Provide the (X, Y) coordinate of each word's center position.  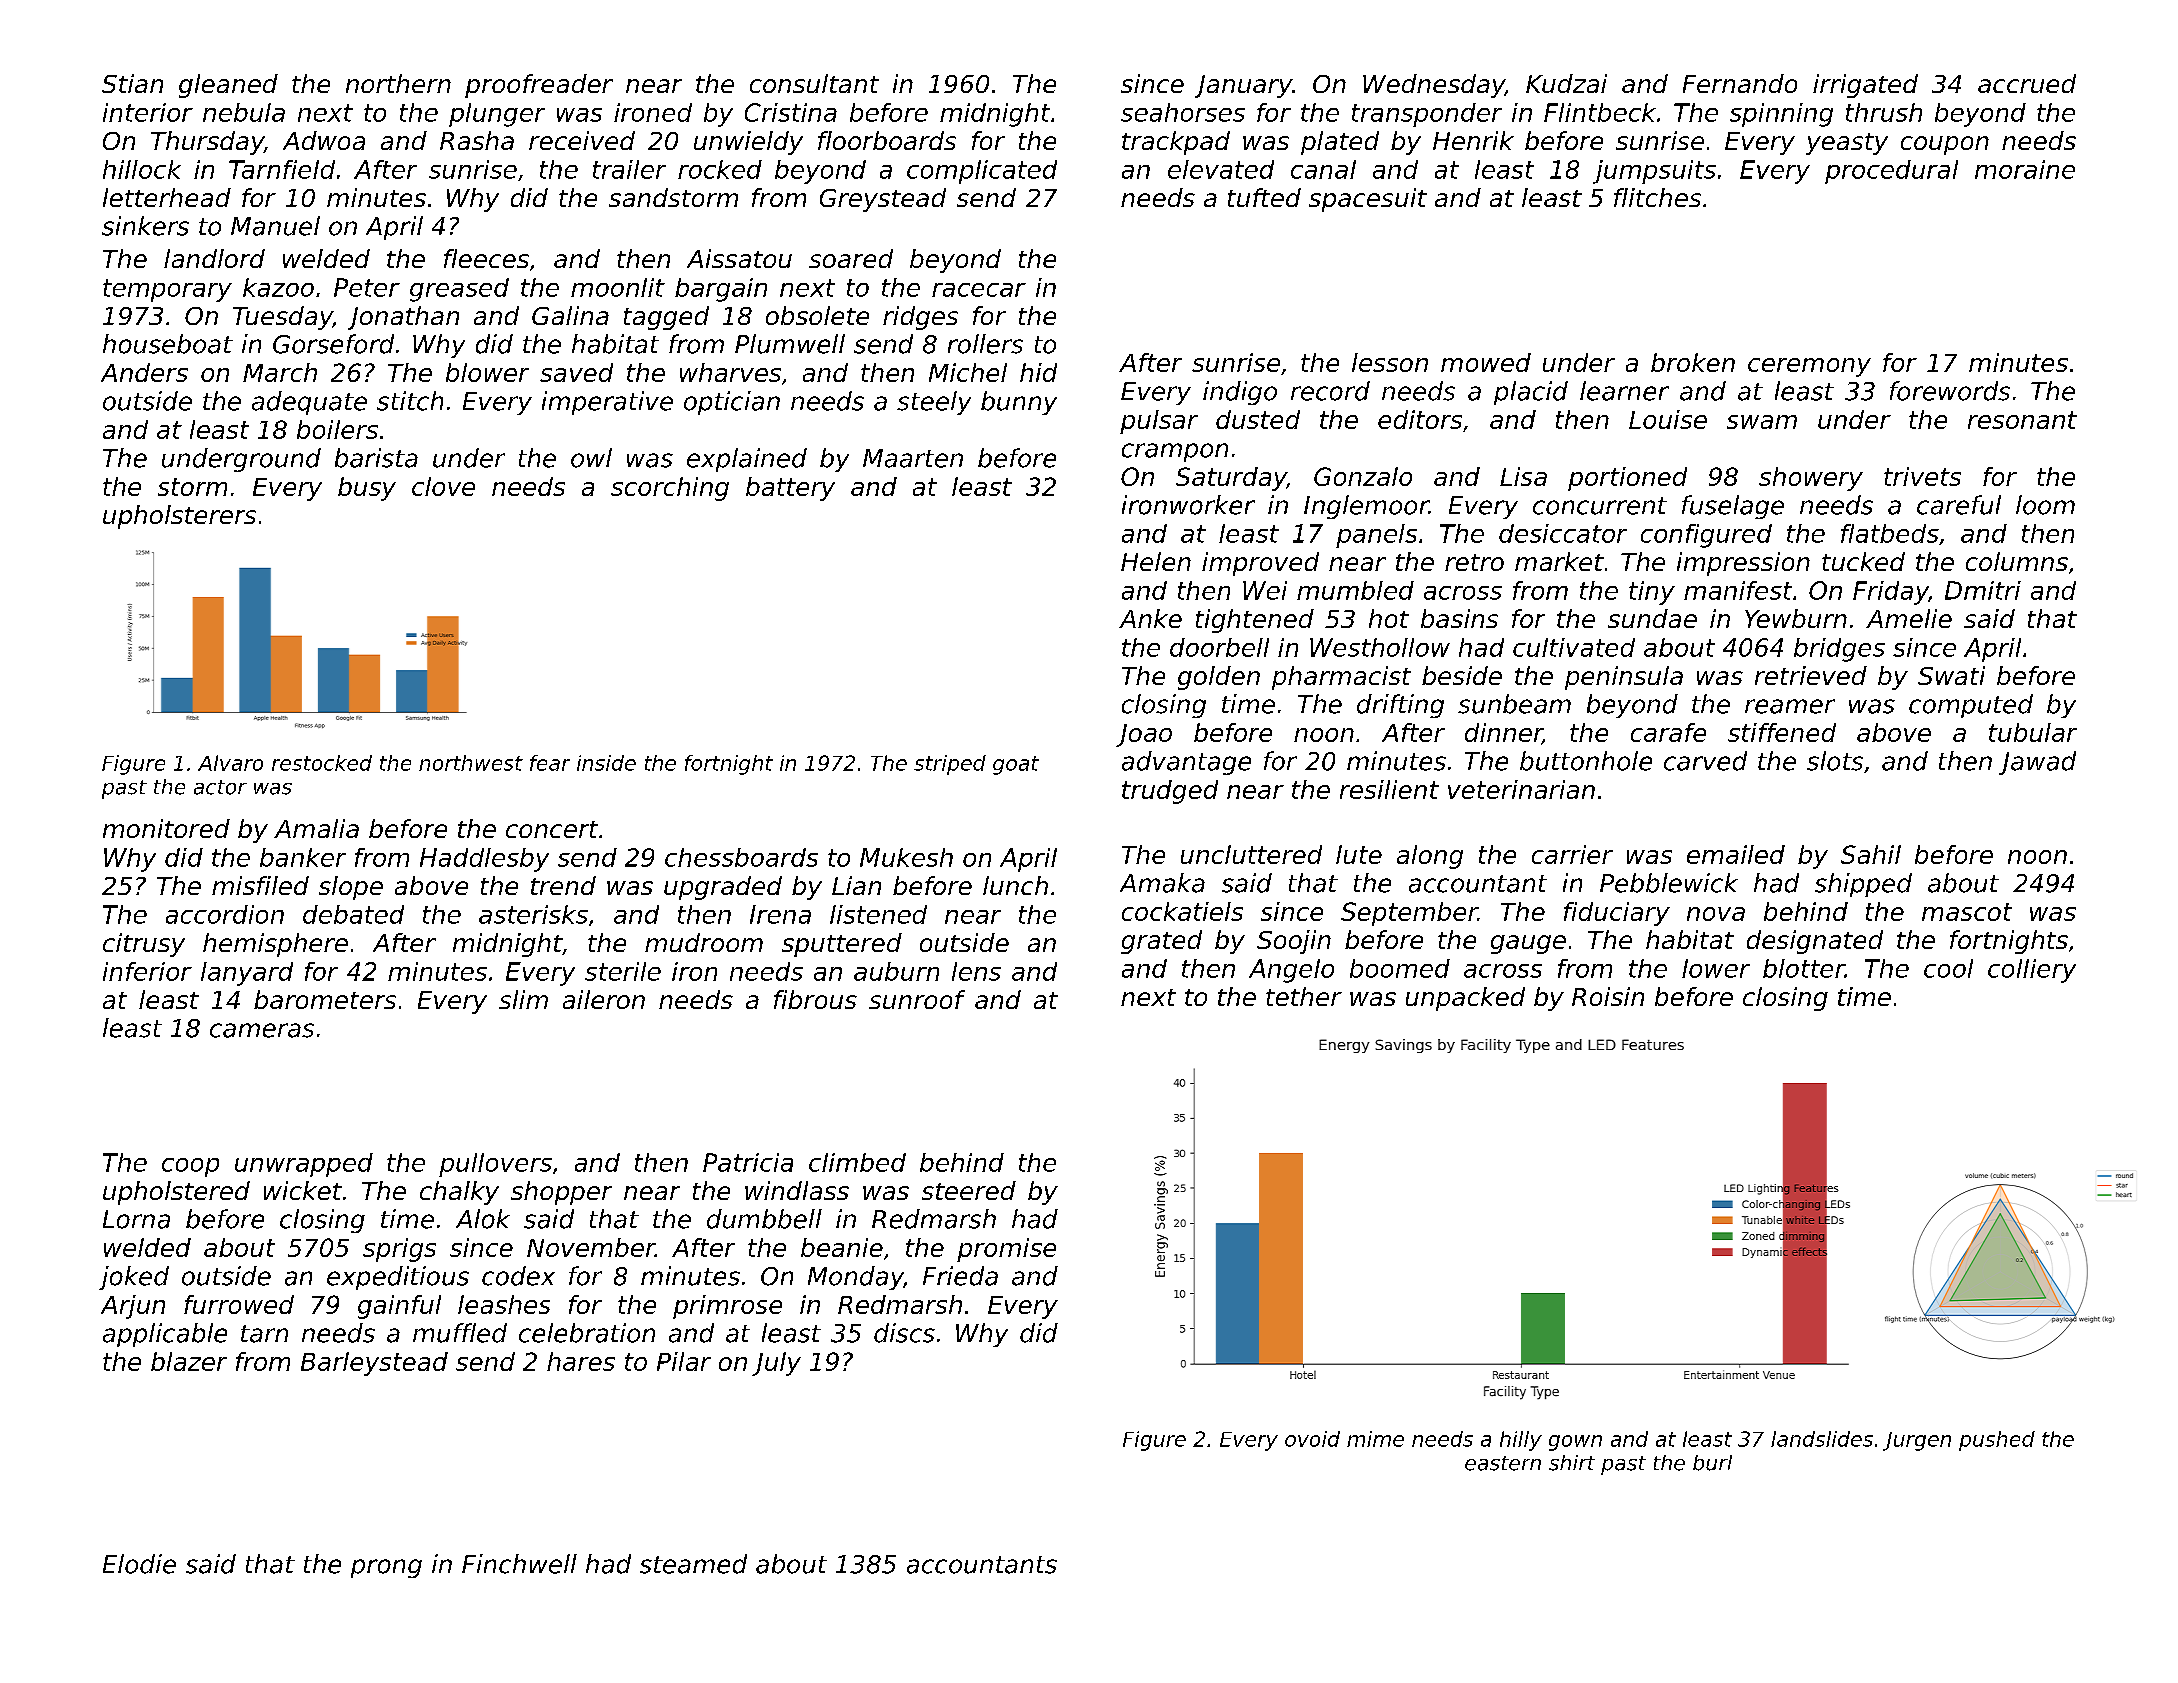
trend (563, 885)
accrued (2027, 83)
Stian (132, 83)
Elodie (139, 1564)
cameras (262, 1030)
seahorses (1183, 112)
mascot (1967, 912)
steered (969, 1190)
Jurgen (1917, 1441)
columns (2017, 561)
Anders (144, 372)
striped (950, 765)
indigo (1240, 393)
